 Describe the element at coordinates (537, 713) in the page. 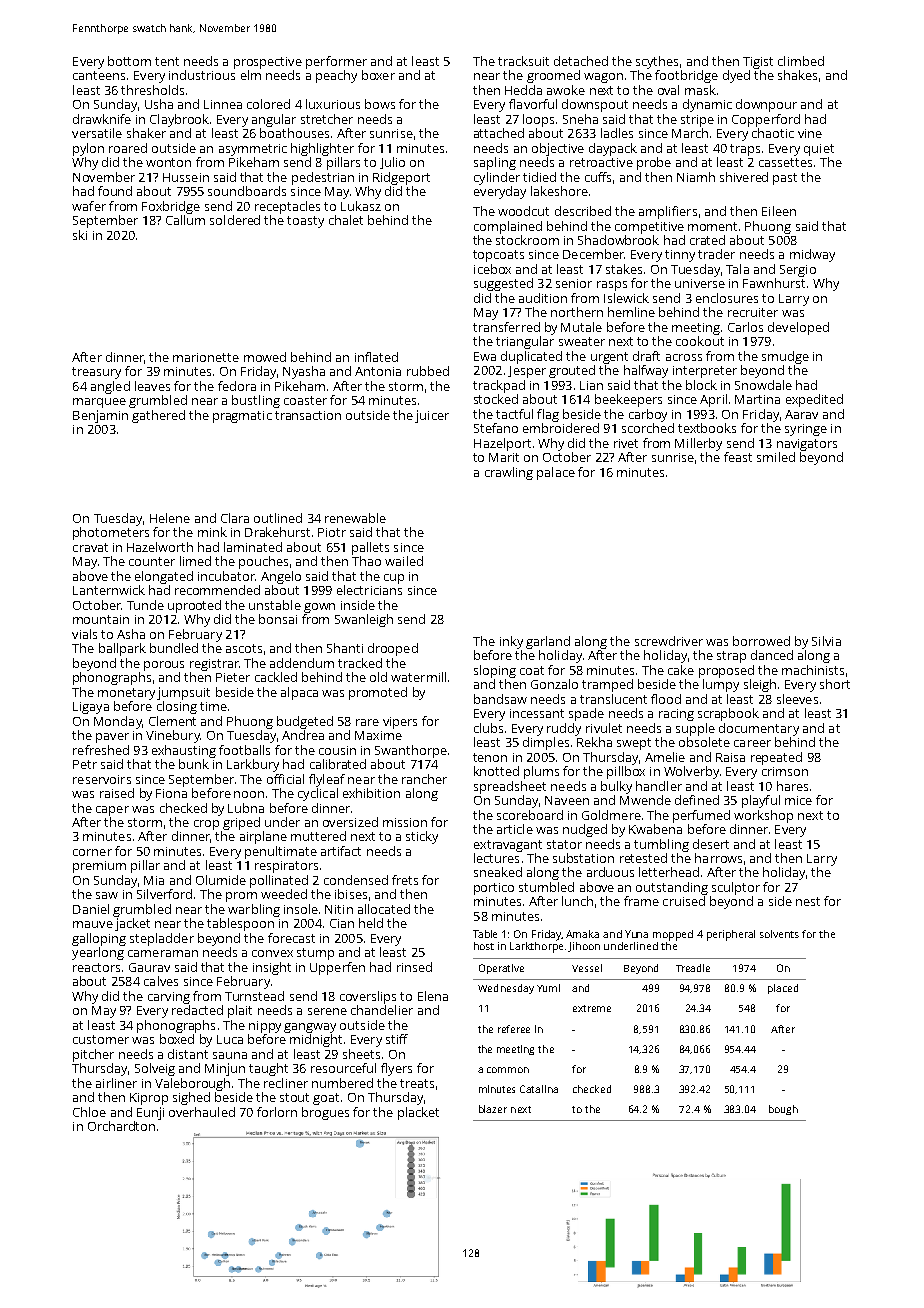

I see `incessant` at that location.
